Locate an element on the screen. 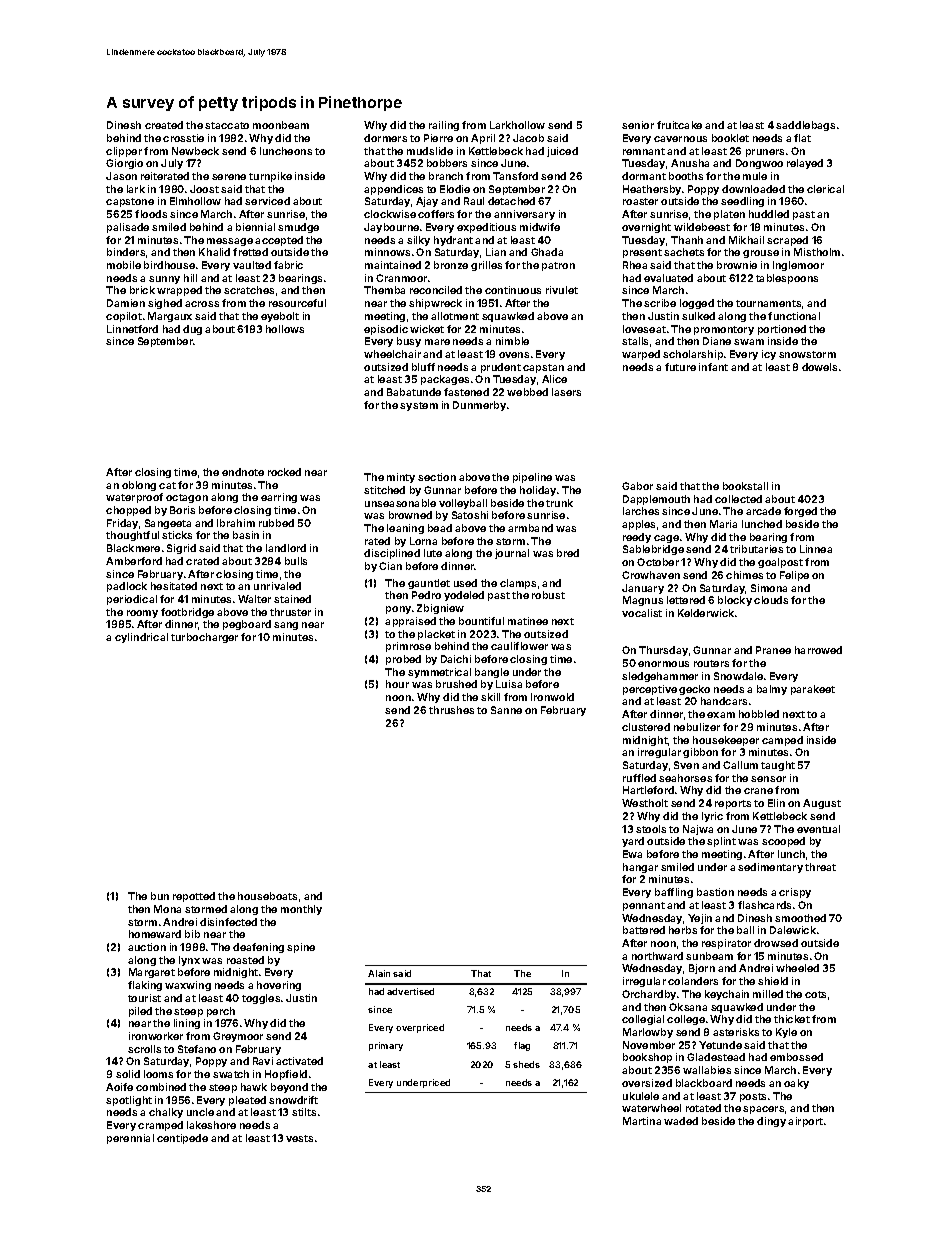 The image size is (952, 1233). Jason is located at coordinates (121, 176).
